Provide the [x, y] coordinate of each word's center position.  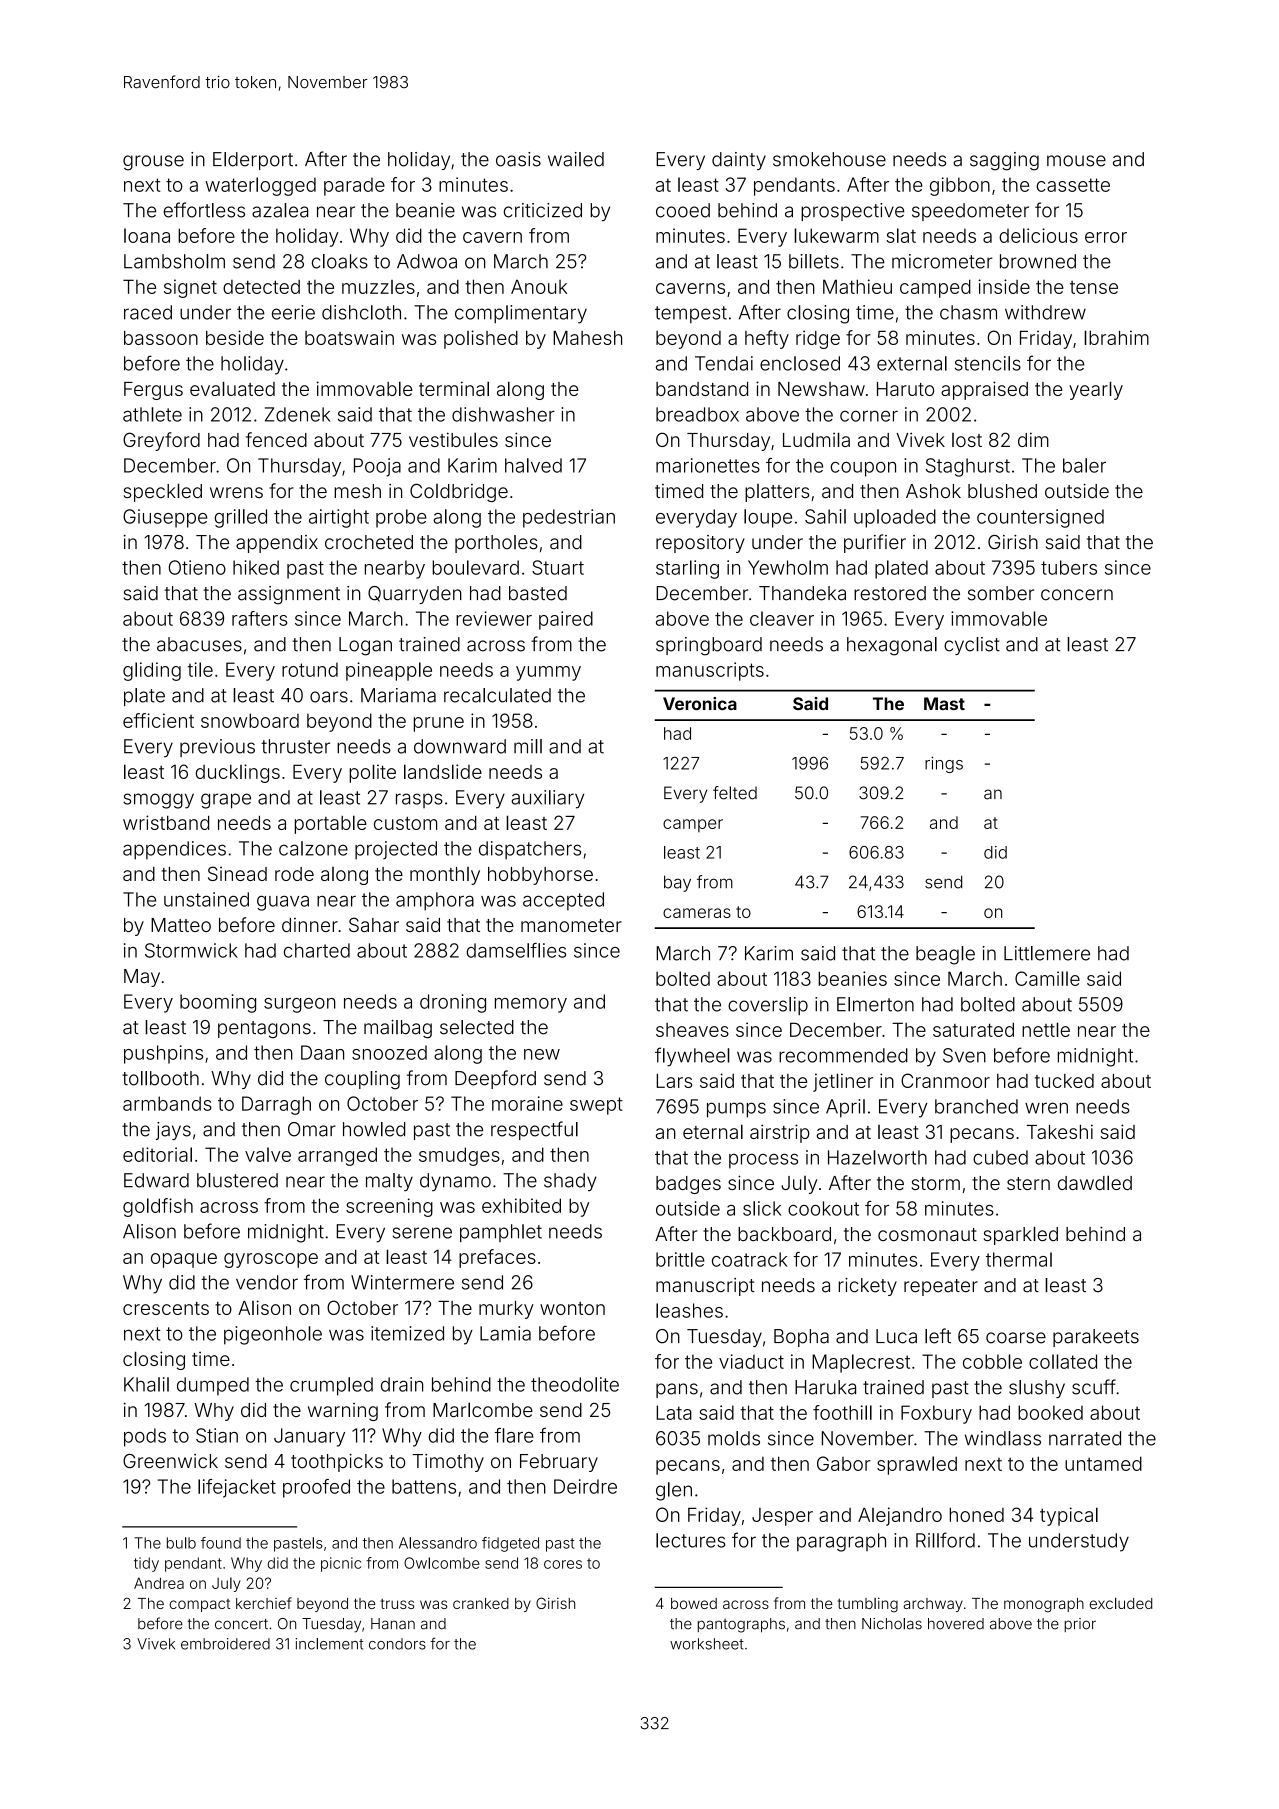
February [559, 1463]
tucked [1064, 1081]
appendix [277, 544]
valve [268, 1154]
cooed [683, 210]
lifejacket [237, 1488]
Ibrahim [1116, 337]
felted [735, 793]
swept [596, 1106]
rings [944, 764]
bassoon [161, 338]
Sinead [237, 873]
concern [1077, 595]
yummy [548, 673]
